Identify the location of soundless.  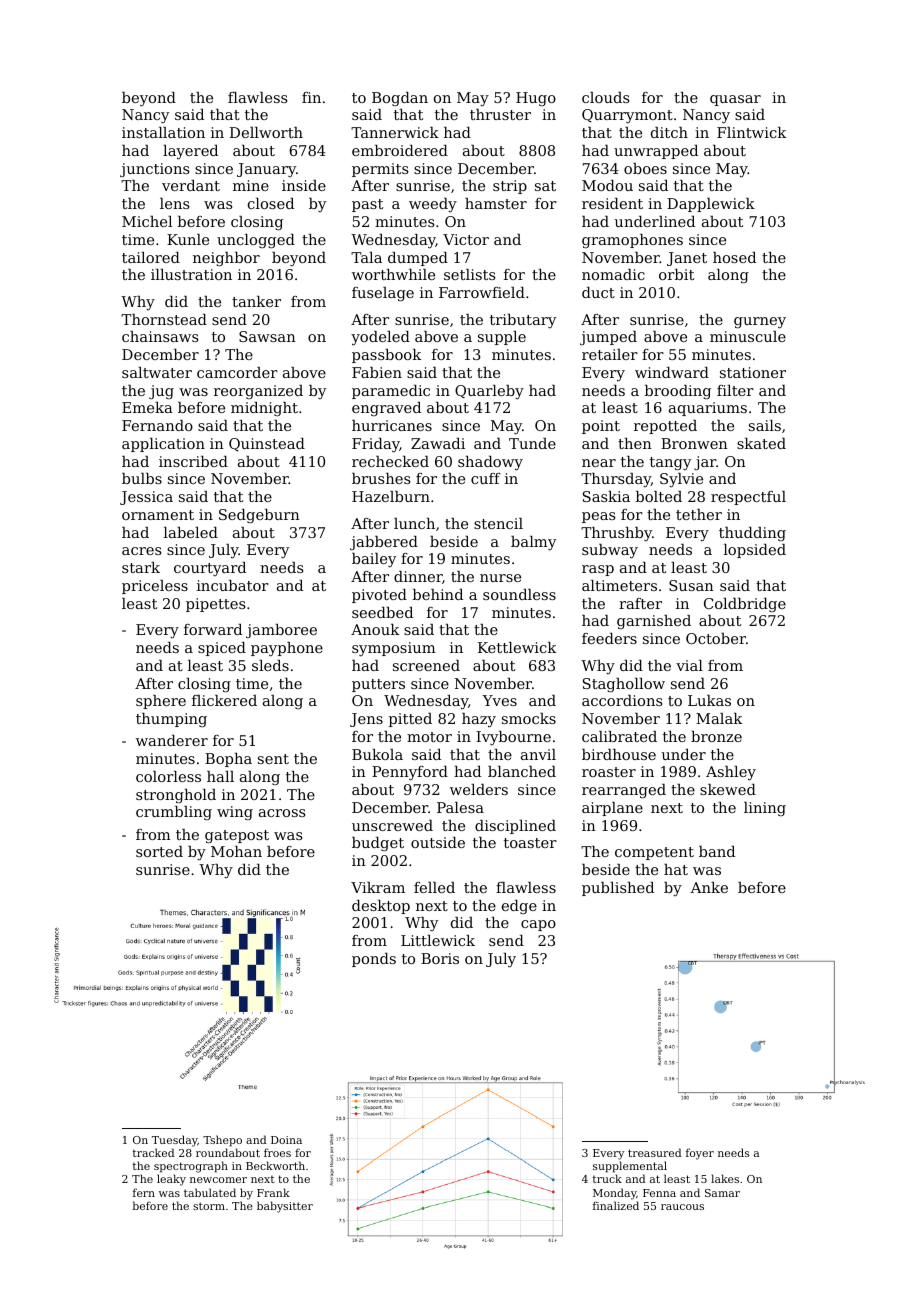
(519, 594).
